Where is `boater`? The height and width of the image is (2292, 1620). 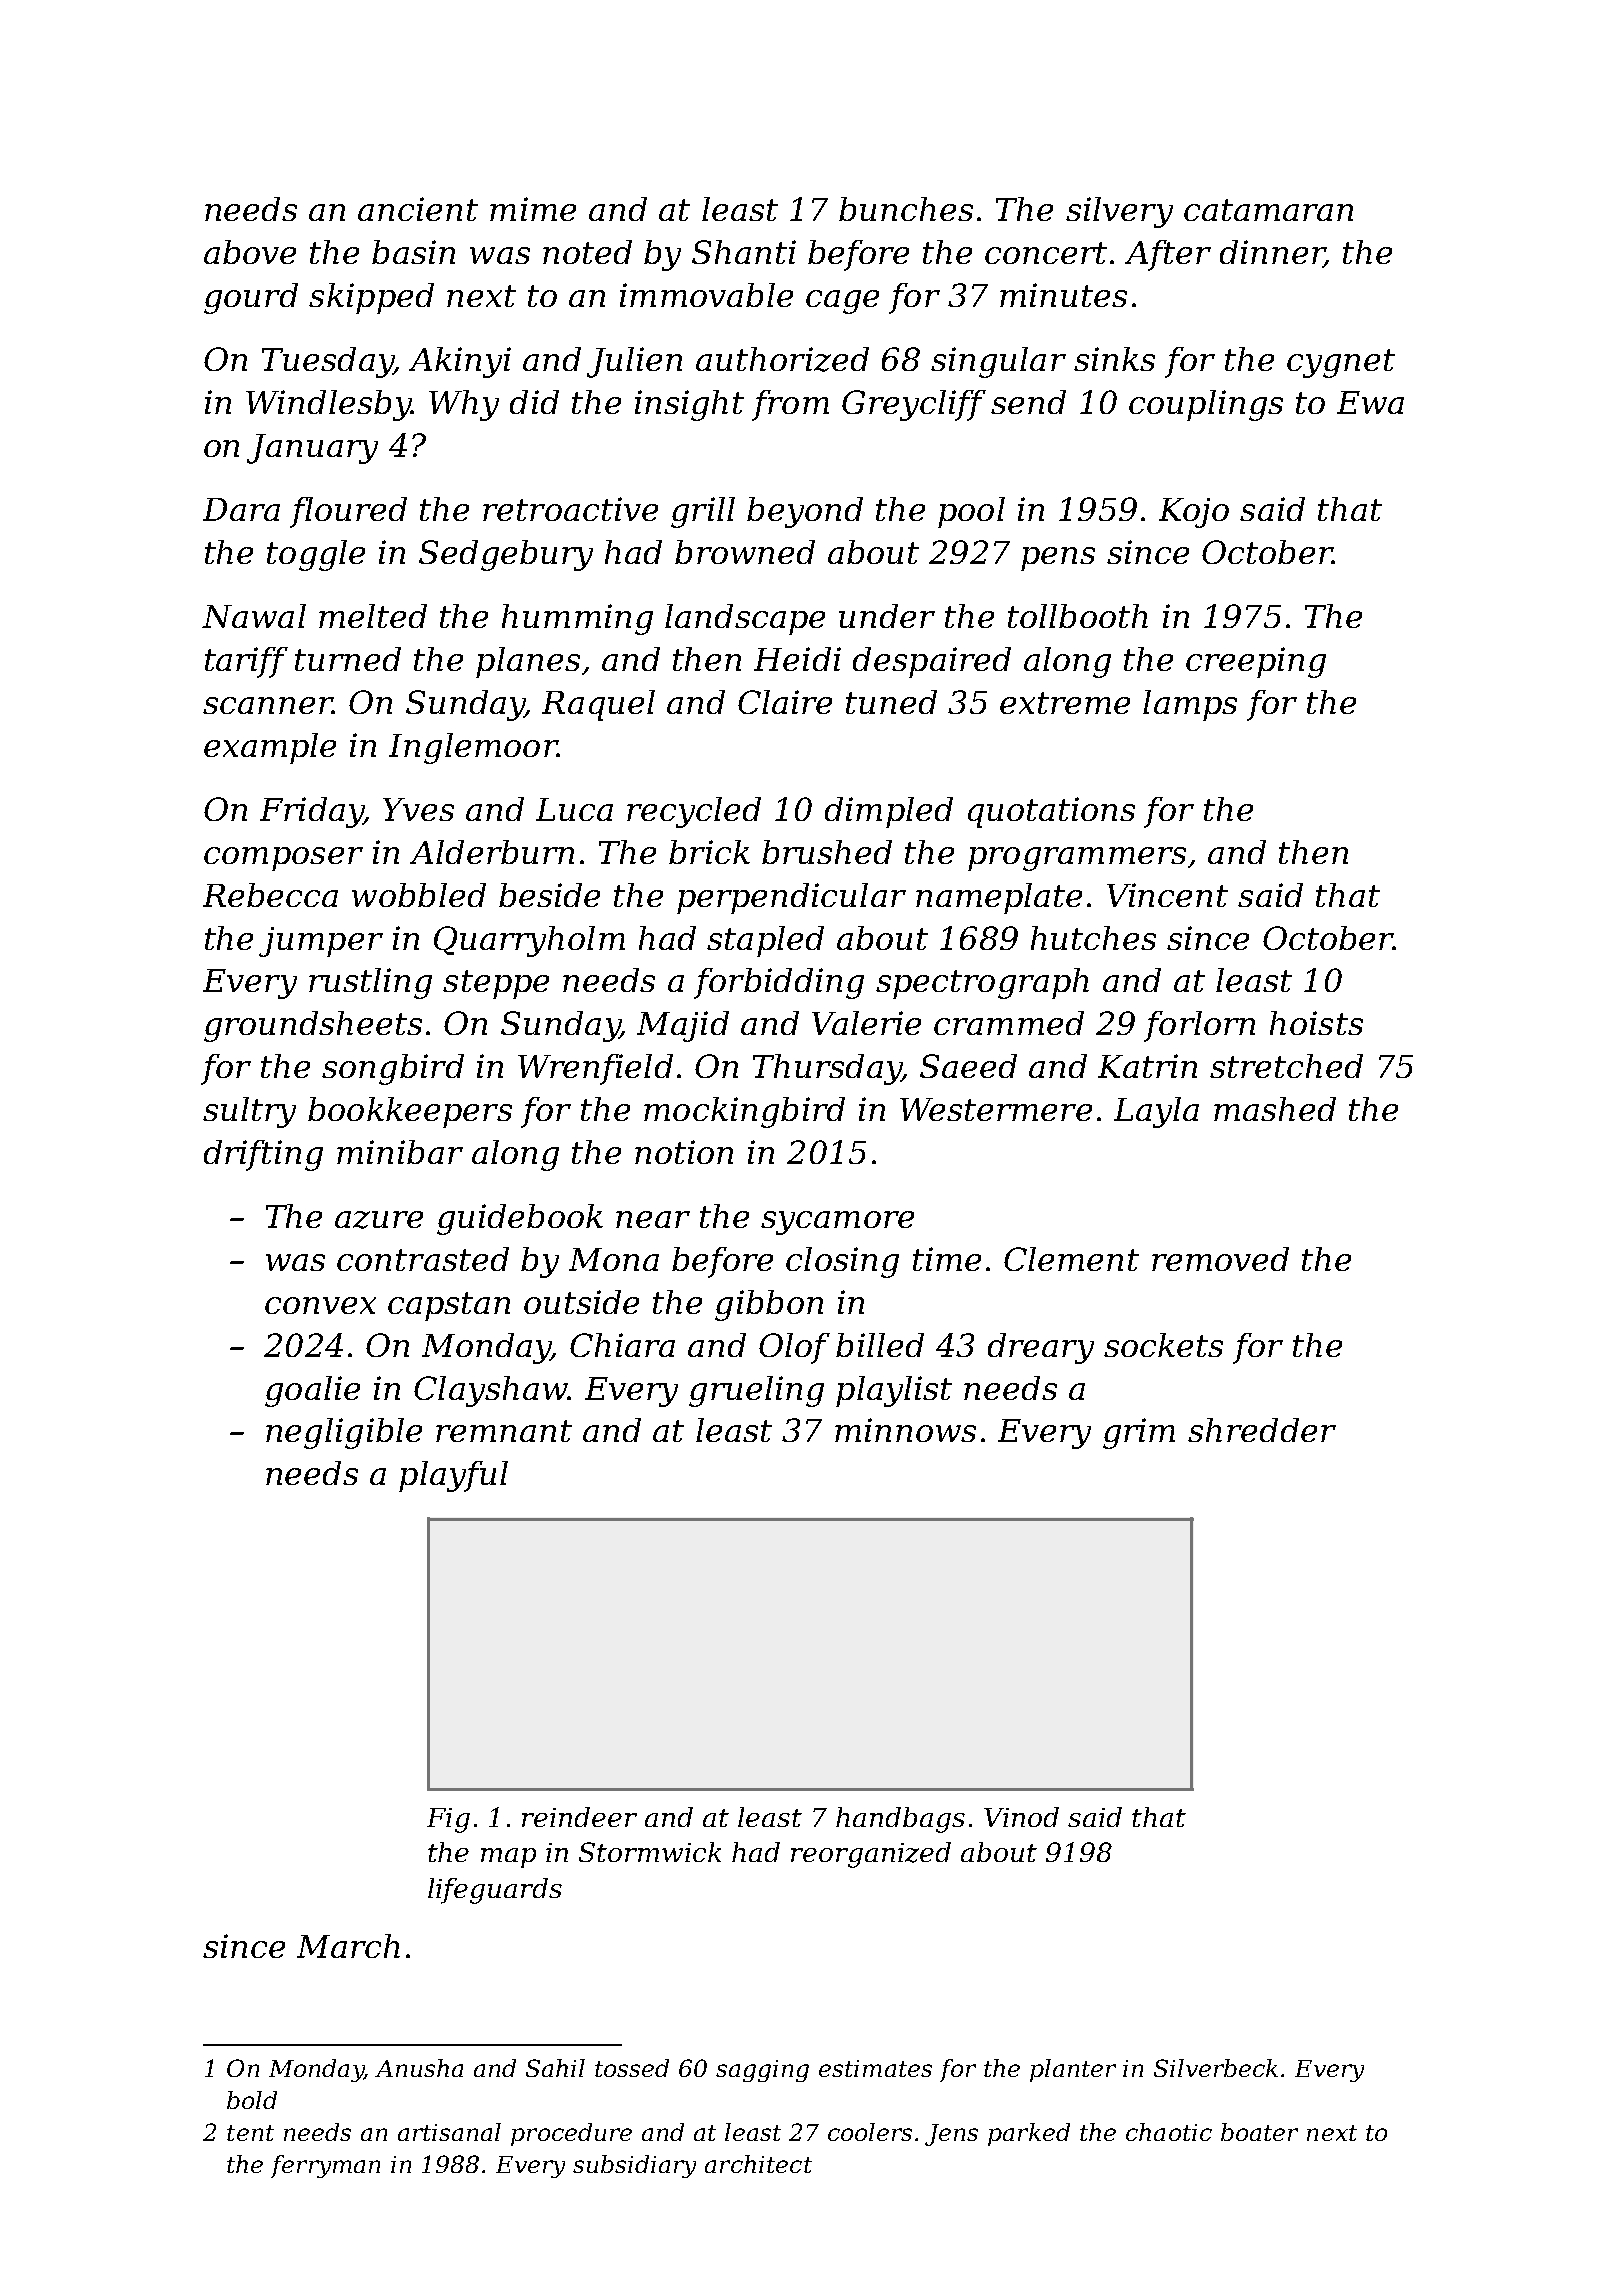
boater is located at coordinates (1259, 2132).
